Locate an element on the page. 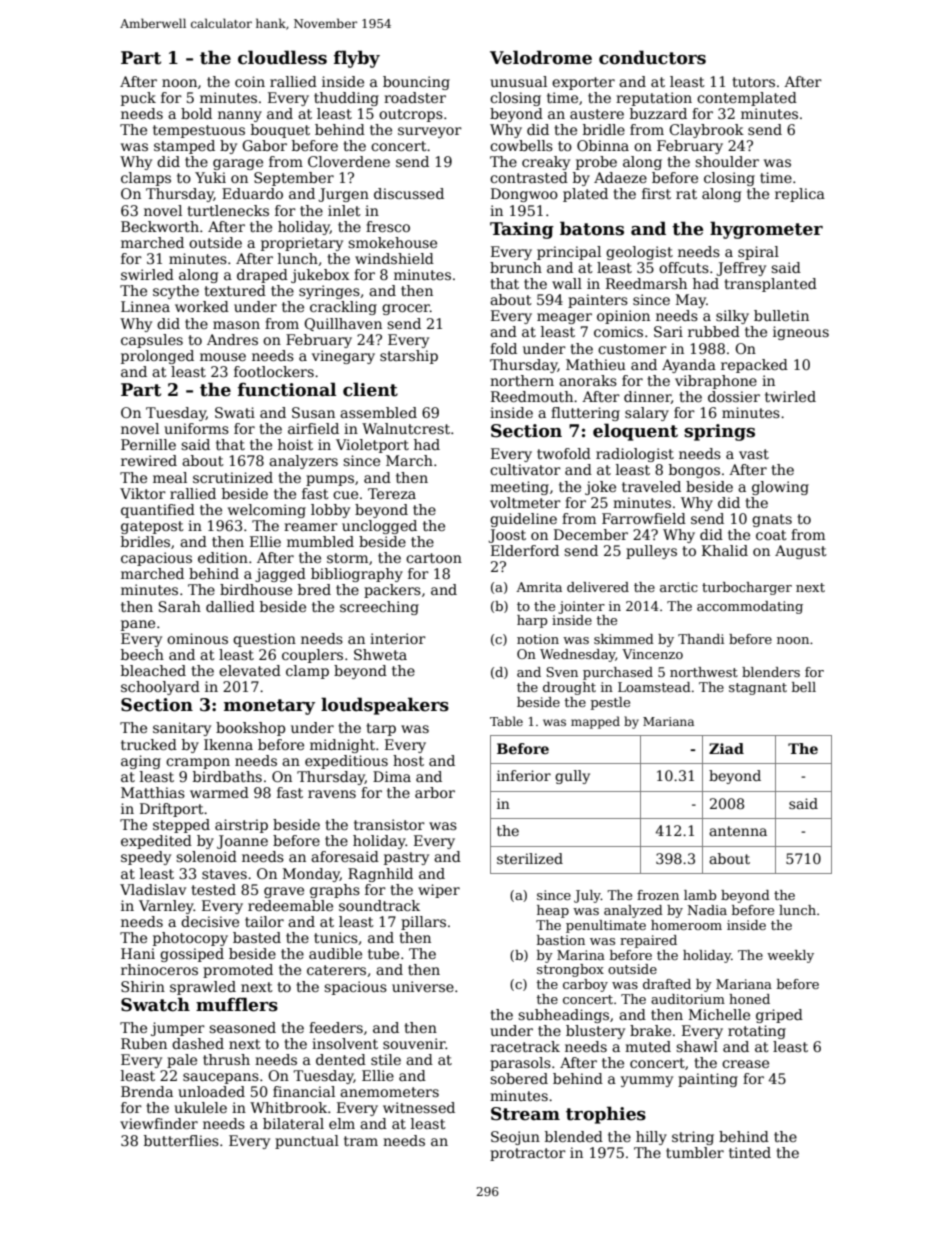  griped is located at coordinates (779, 1016).
